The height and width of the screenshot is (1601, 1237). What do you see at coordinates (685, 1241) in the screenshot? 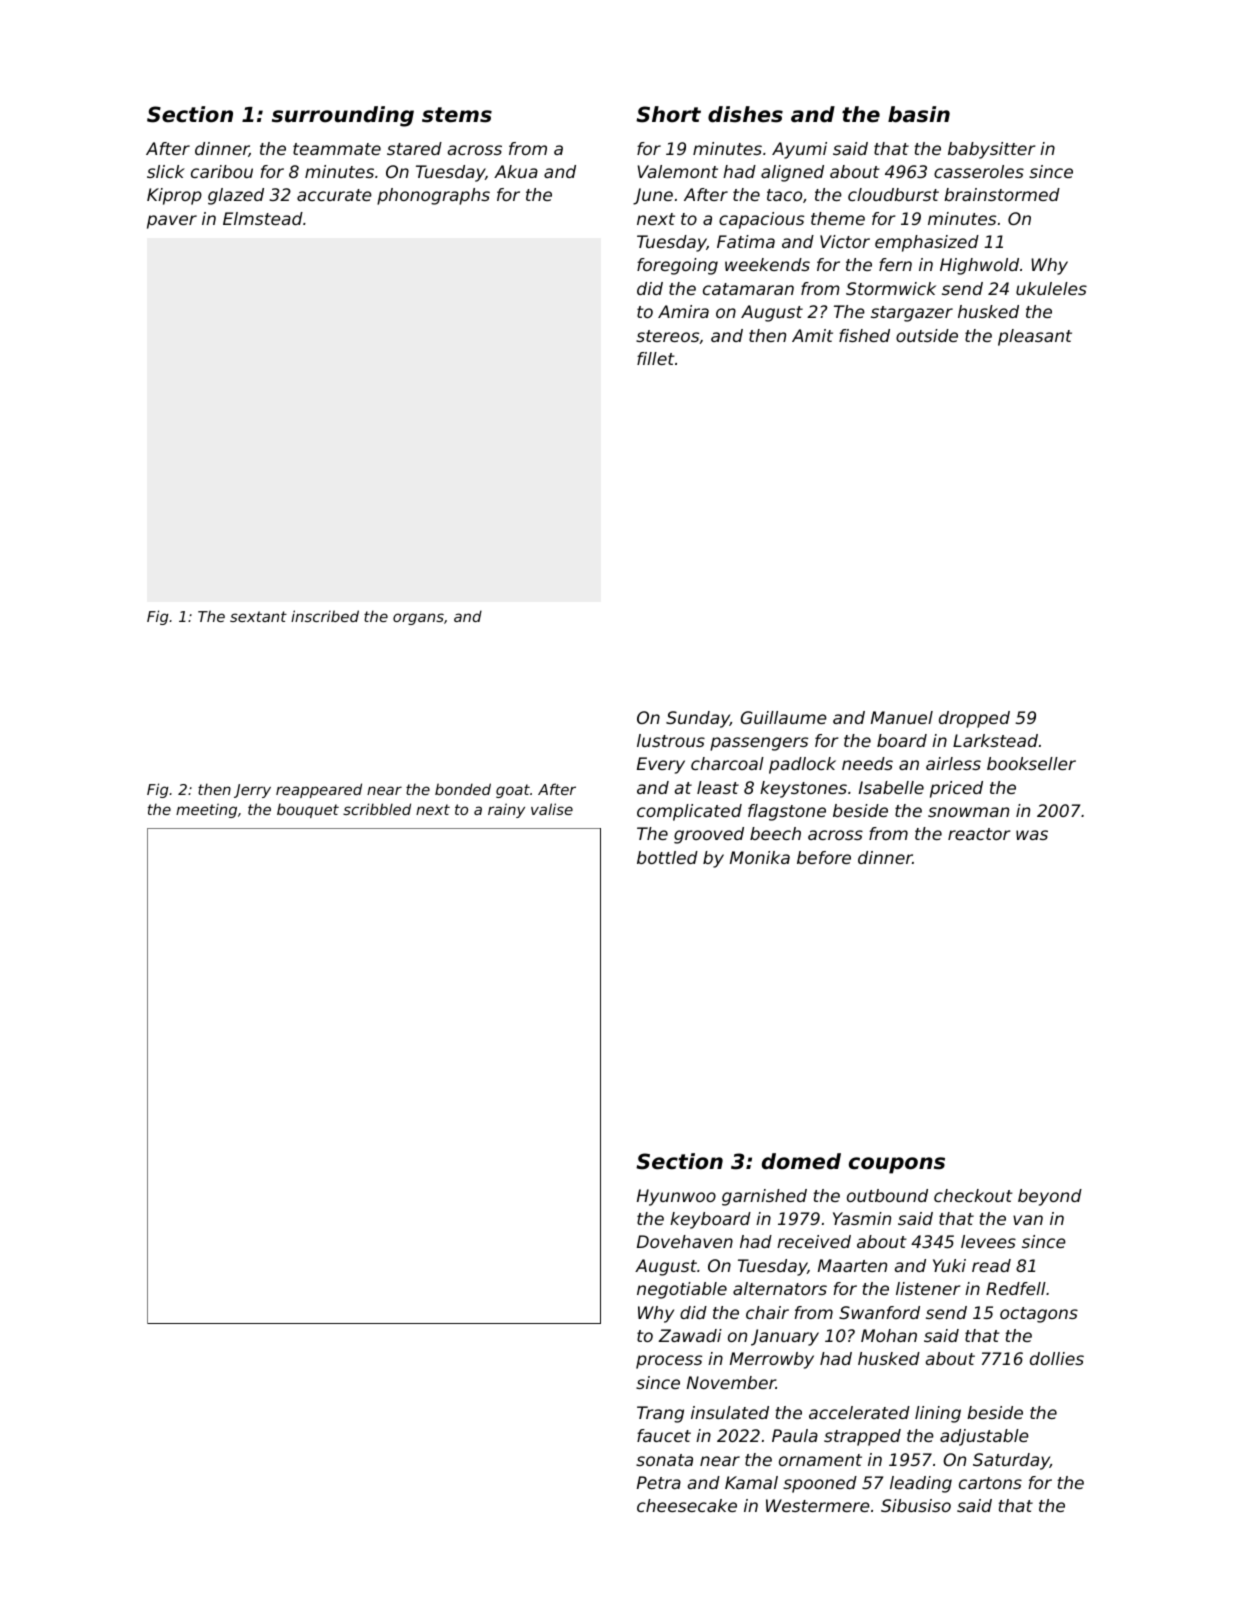
I see `Dovehaven` at bounding box center [685, 1241].
